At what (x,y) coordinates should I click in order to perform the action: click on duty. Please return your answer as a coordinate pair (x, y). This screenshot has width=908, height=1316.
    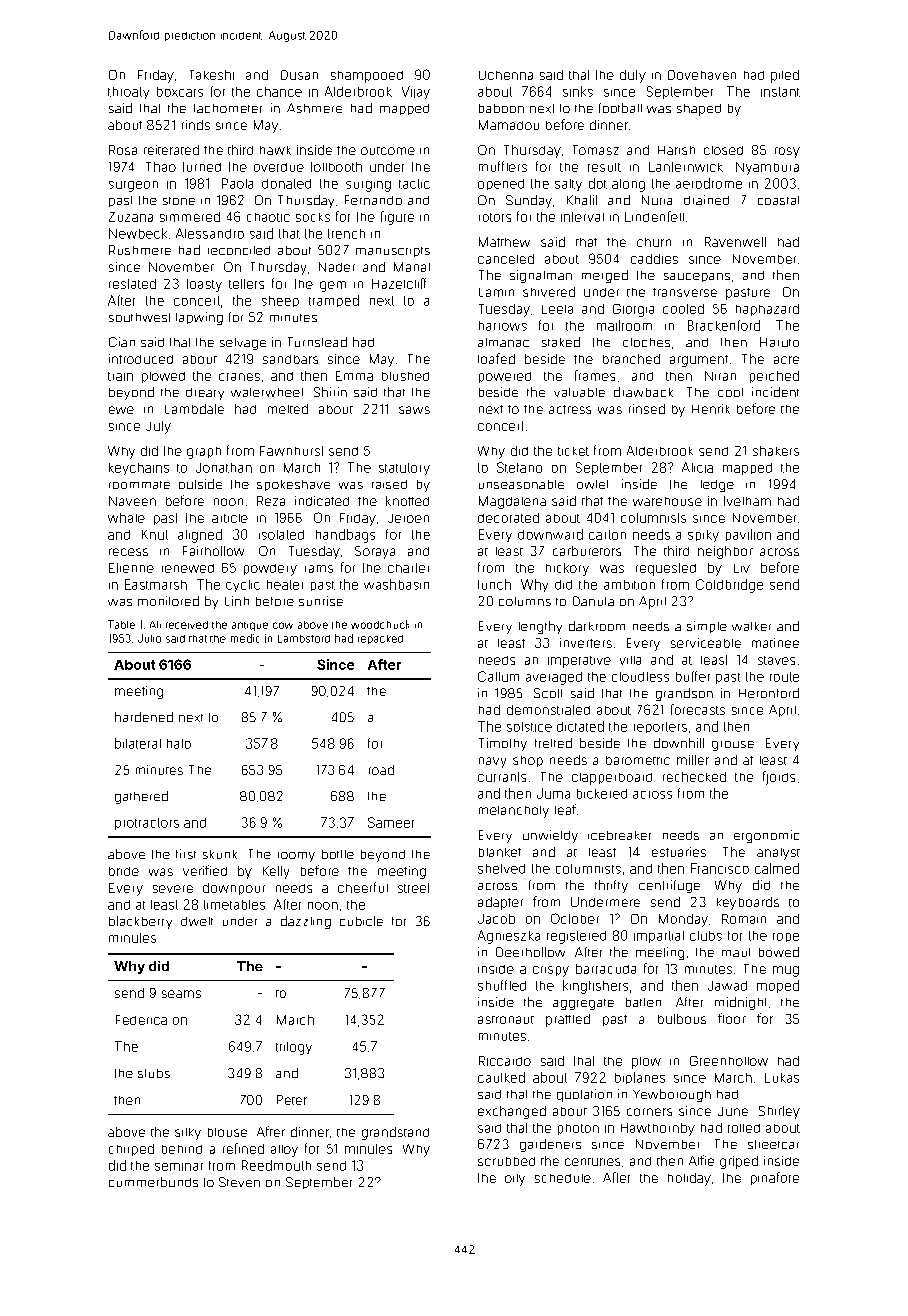
    Looking at the image, I should click on (633, 76).
